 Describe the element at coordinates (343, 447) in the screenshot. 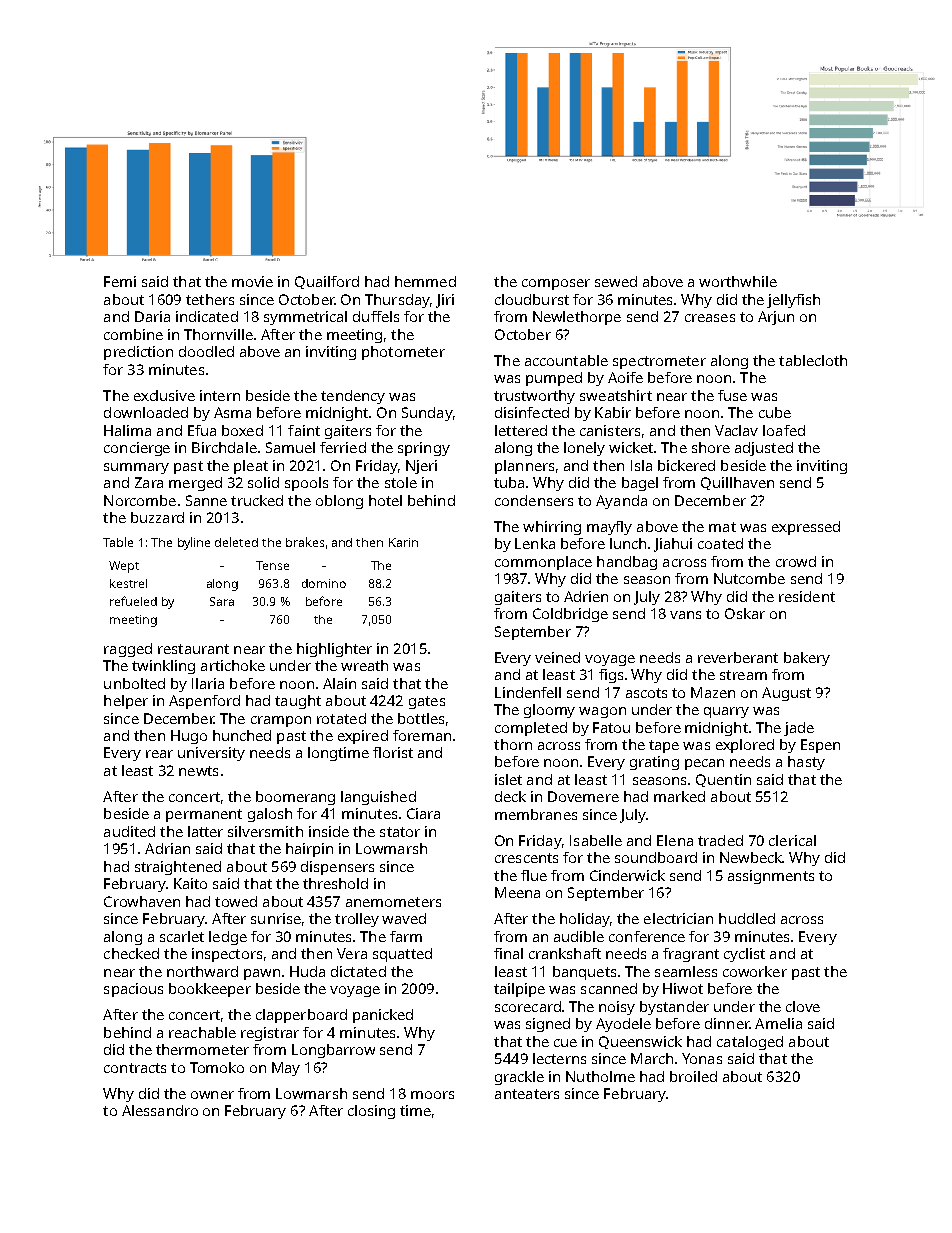

I see `ferried` at that location.
